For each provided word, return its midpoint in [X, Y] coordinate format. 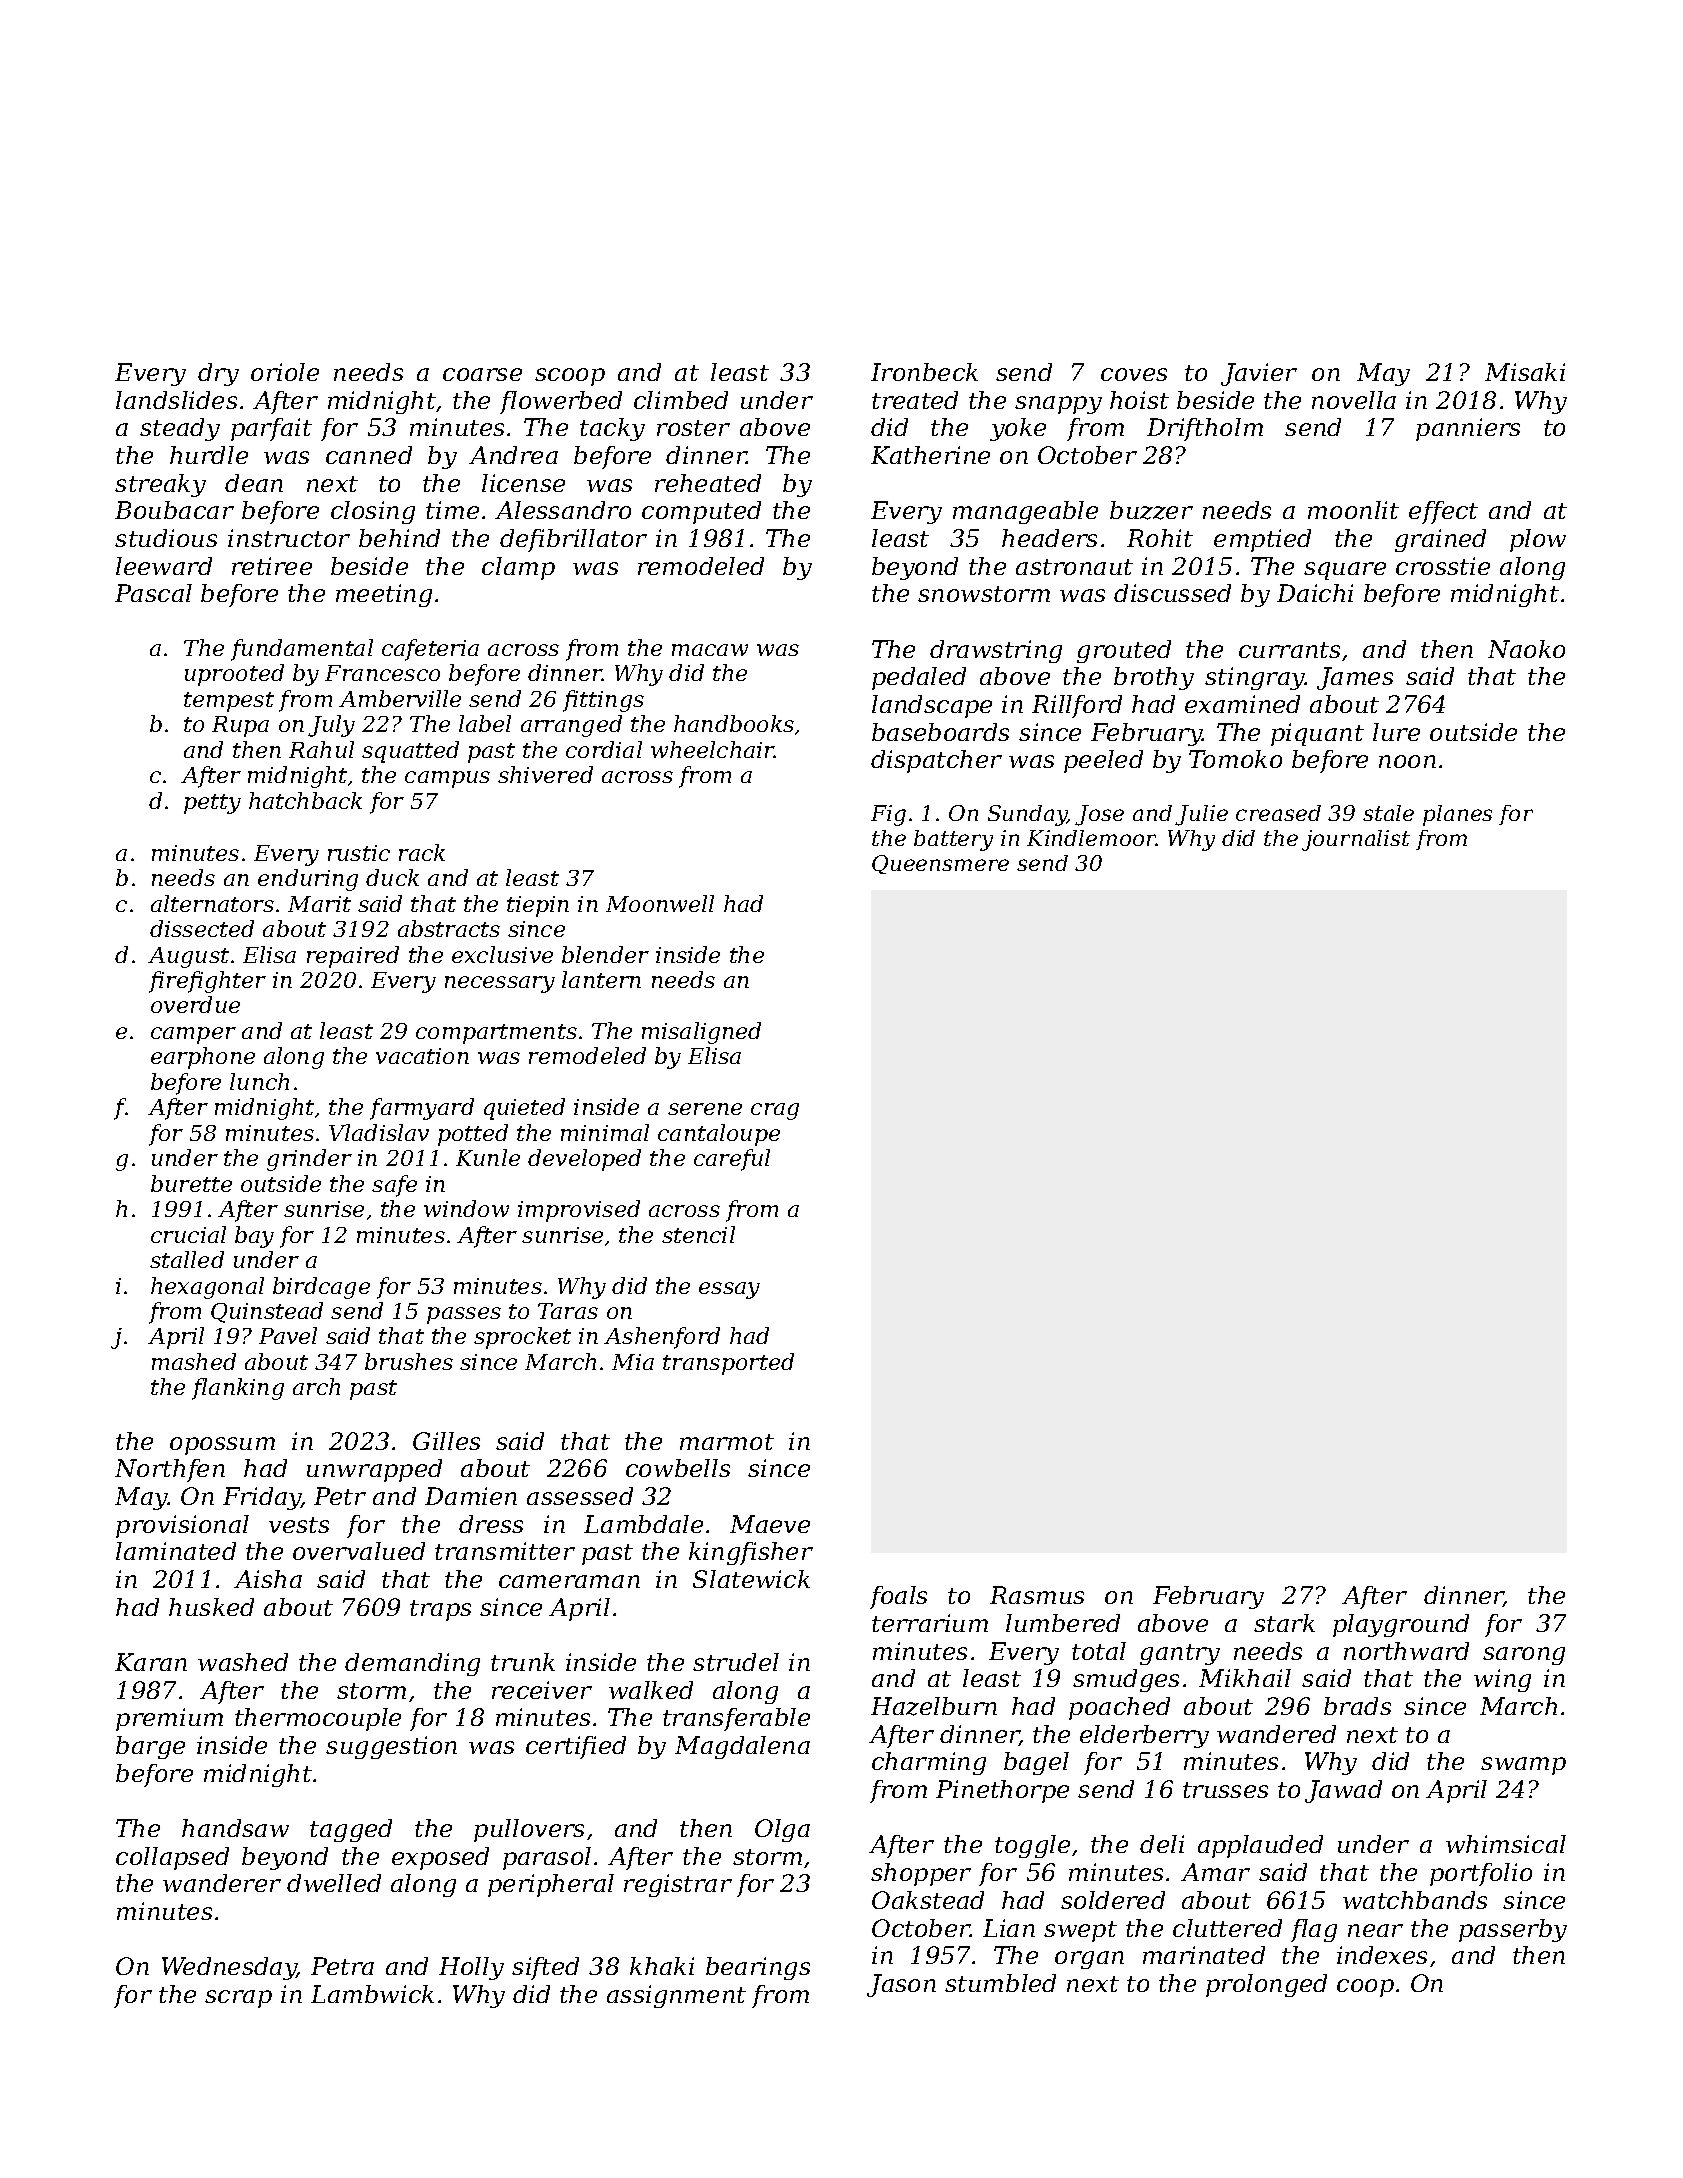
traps [440, 1610]
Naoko [1526, 649]
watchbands [1415, 1900]
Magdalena [742, 1747]
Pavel [288, 1335]
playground [1401, 1625]
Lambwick [372, 1994]
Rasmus [1037, 1595]
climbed [681, 400]
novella [1354, 400]
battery [953, 840]
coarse [482, 374]
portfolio [1481, 1874]
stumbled [1000, 1983]
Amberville [400, 698]
